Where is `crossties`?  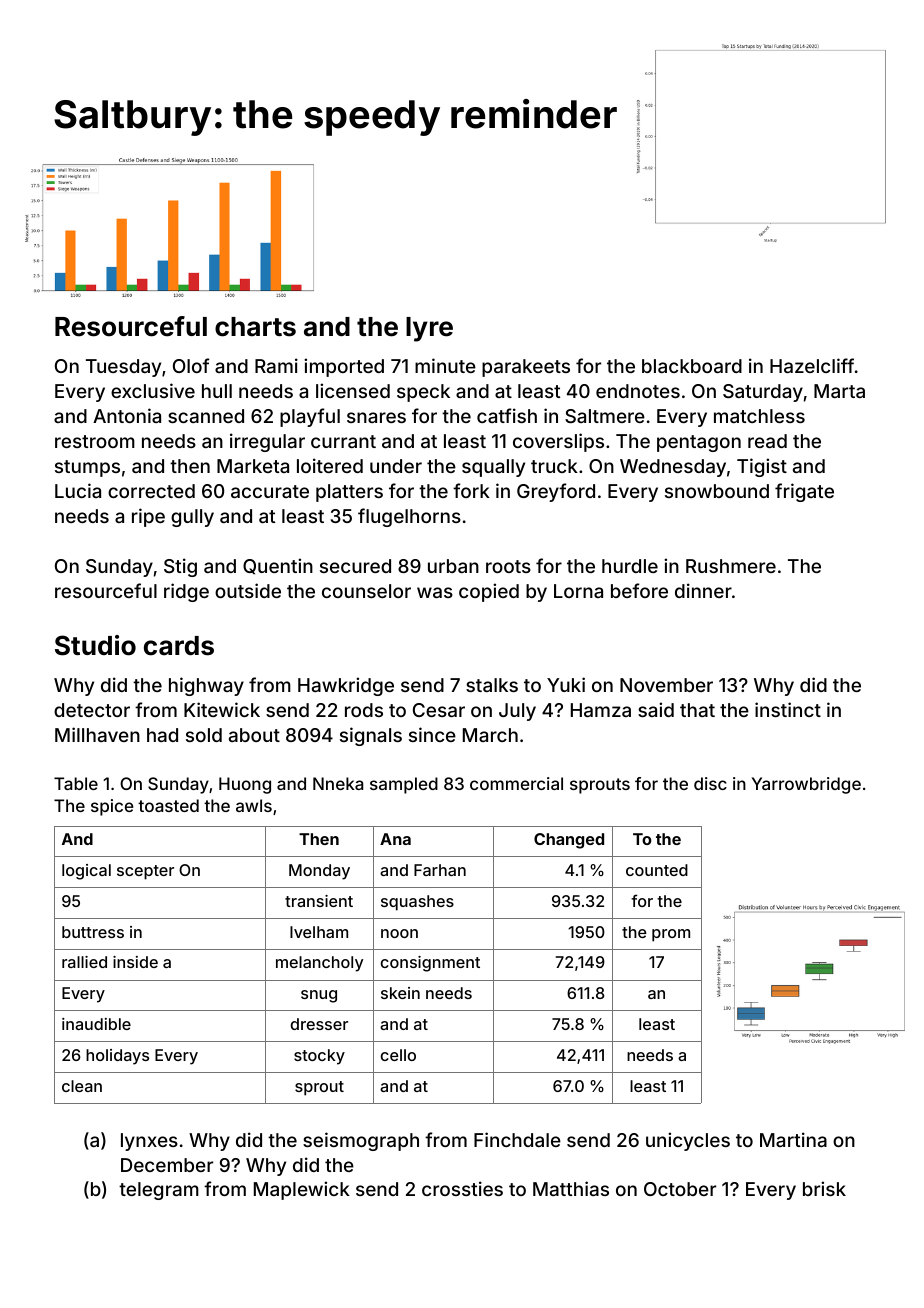
crossties is located at coordinates (462, 1188).
